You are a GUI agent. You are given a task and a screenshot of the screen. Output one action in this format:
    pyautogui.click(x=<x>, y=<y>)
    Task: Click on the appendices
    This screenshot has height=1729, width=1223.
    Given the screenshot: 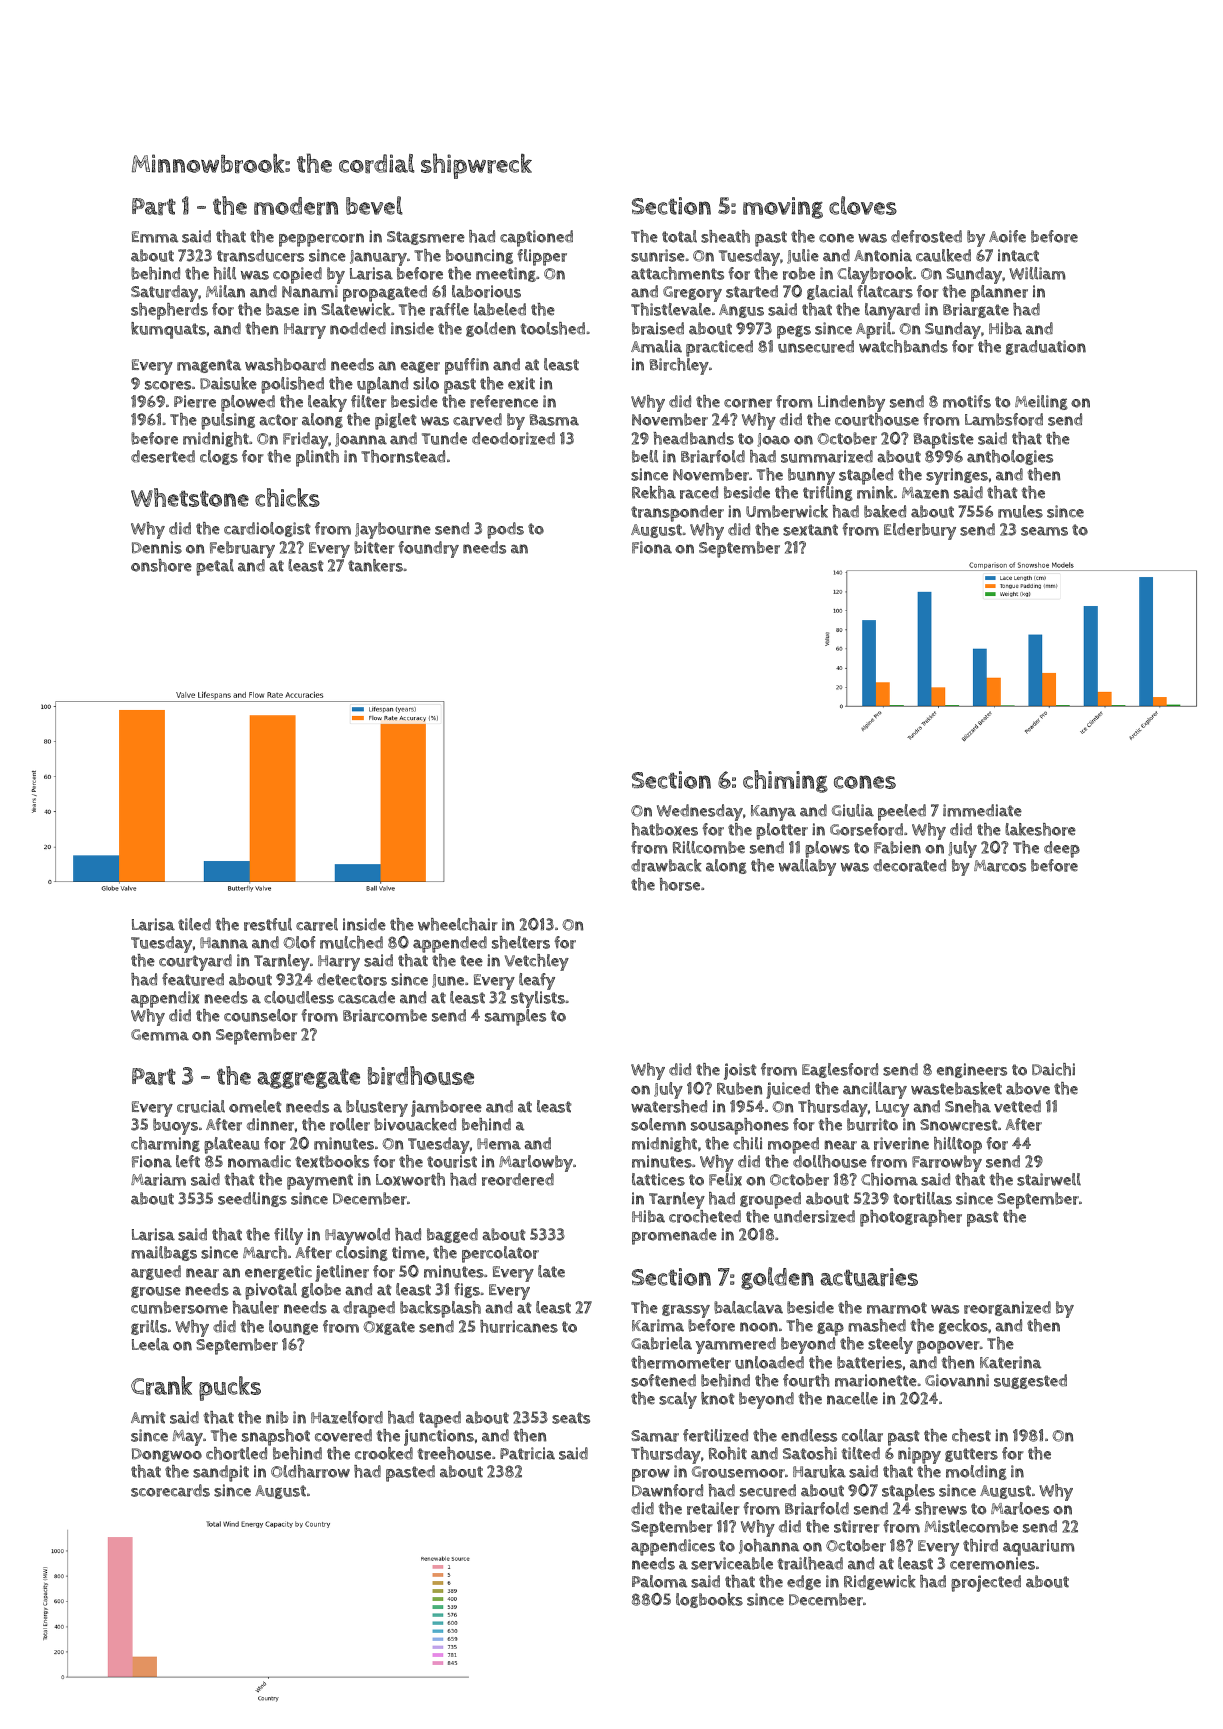 What is the action you would take?
    pyautogui.click(x=673, y=1547)
